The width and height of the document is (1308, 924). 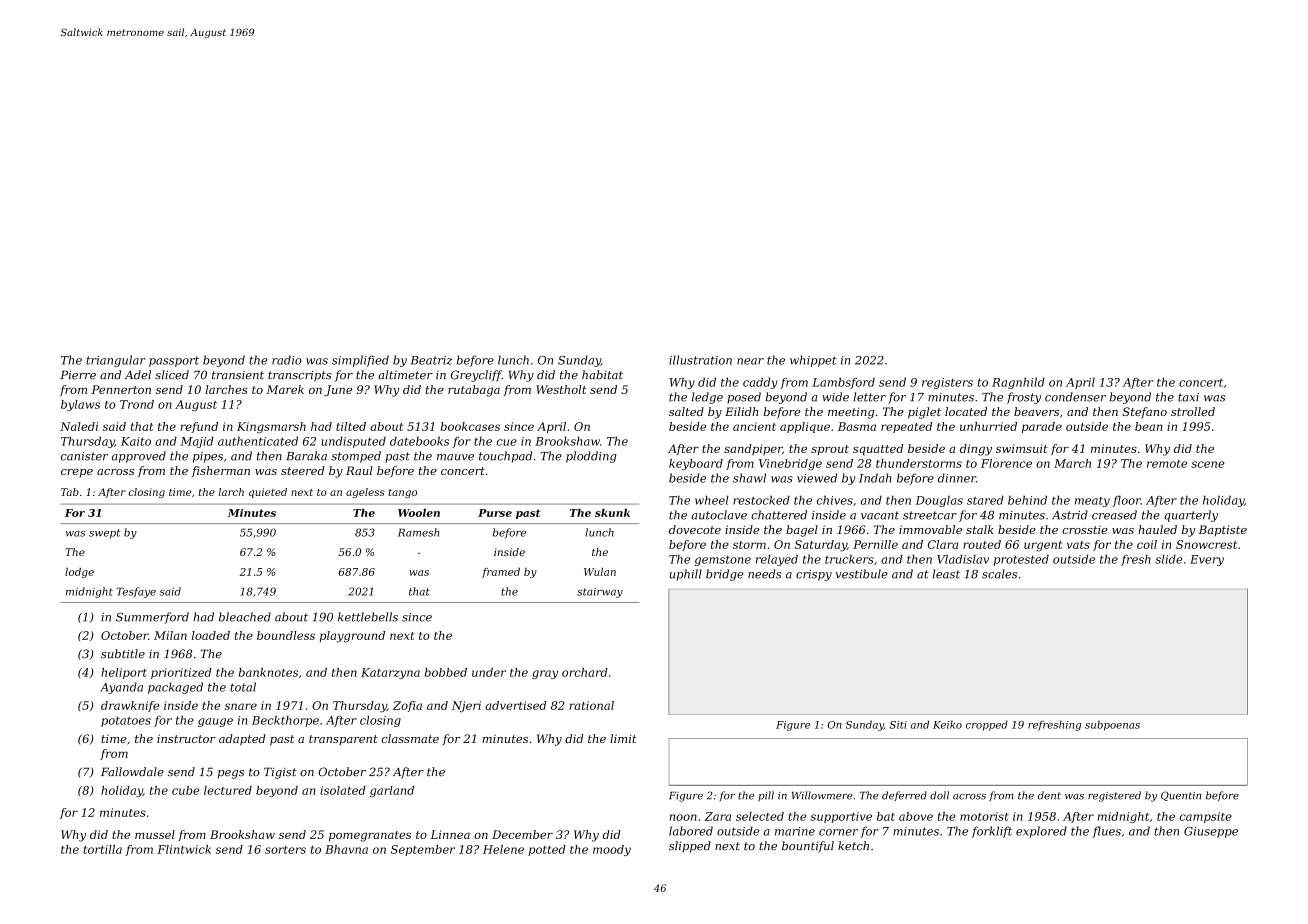 What do you see at coordinates (104, 534) in the document?
I see `swept` at bounding box center [104, 534].
